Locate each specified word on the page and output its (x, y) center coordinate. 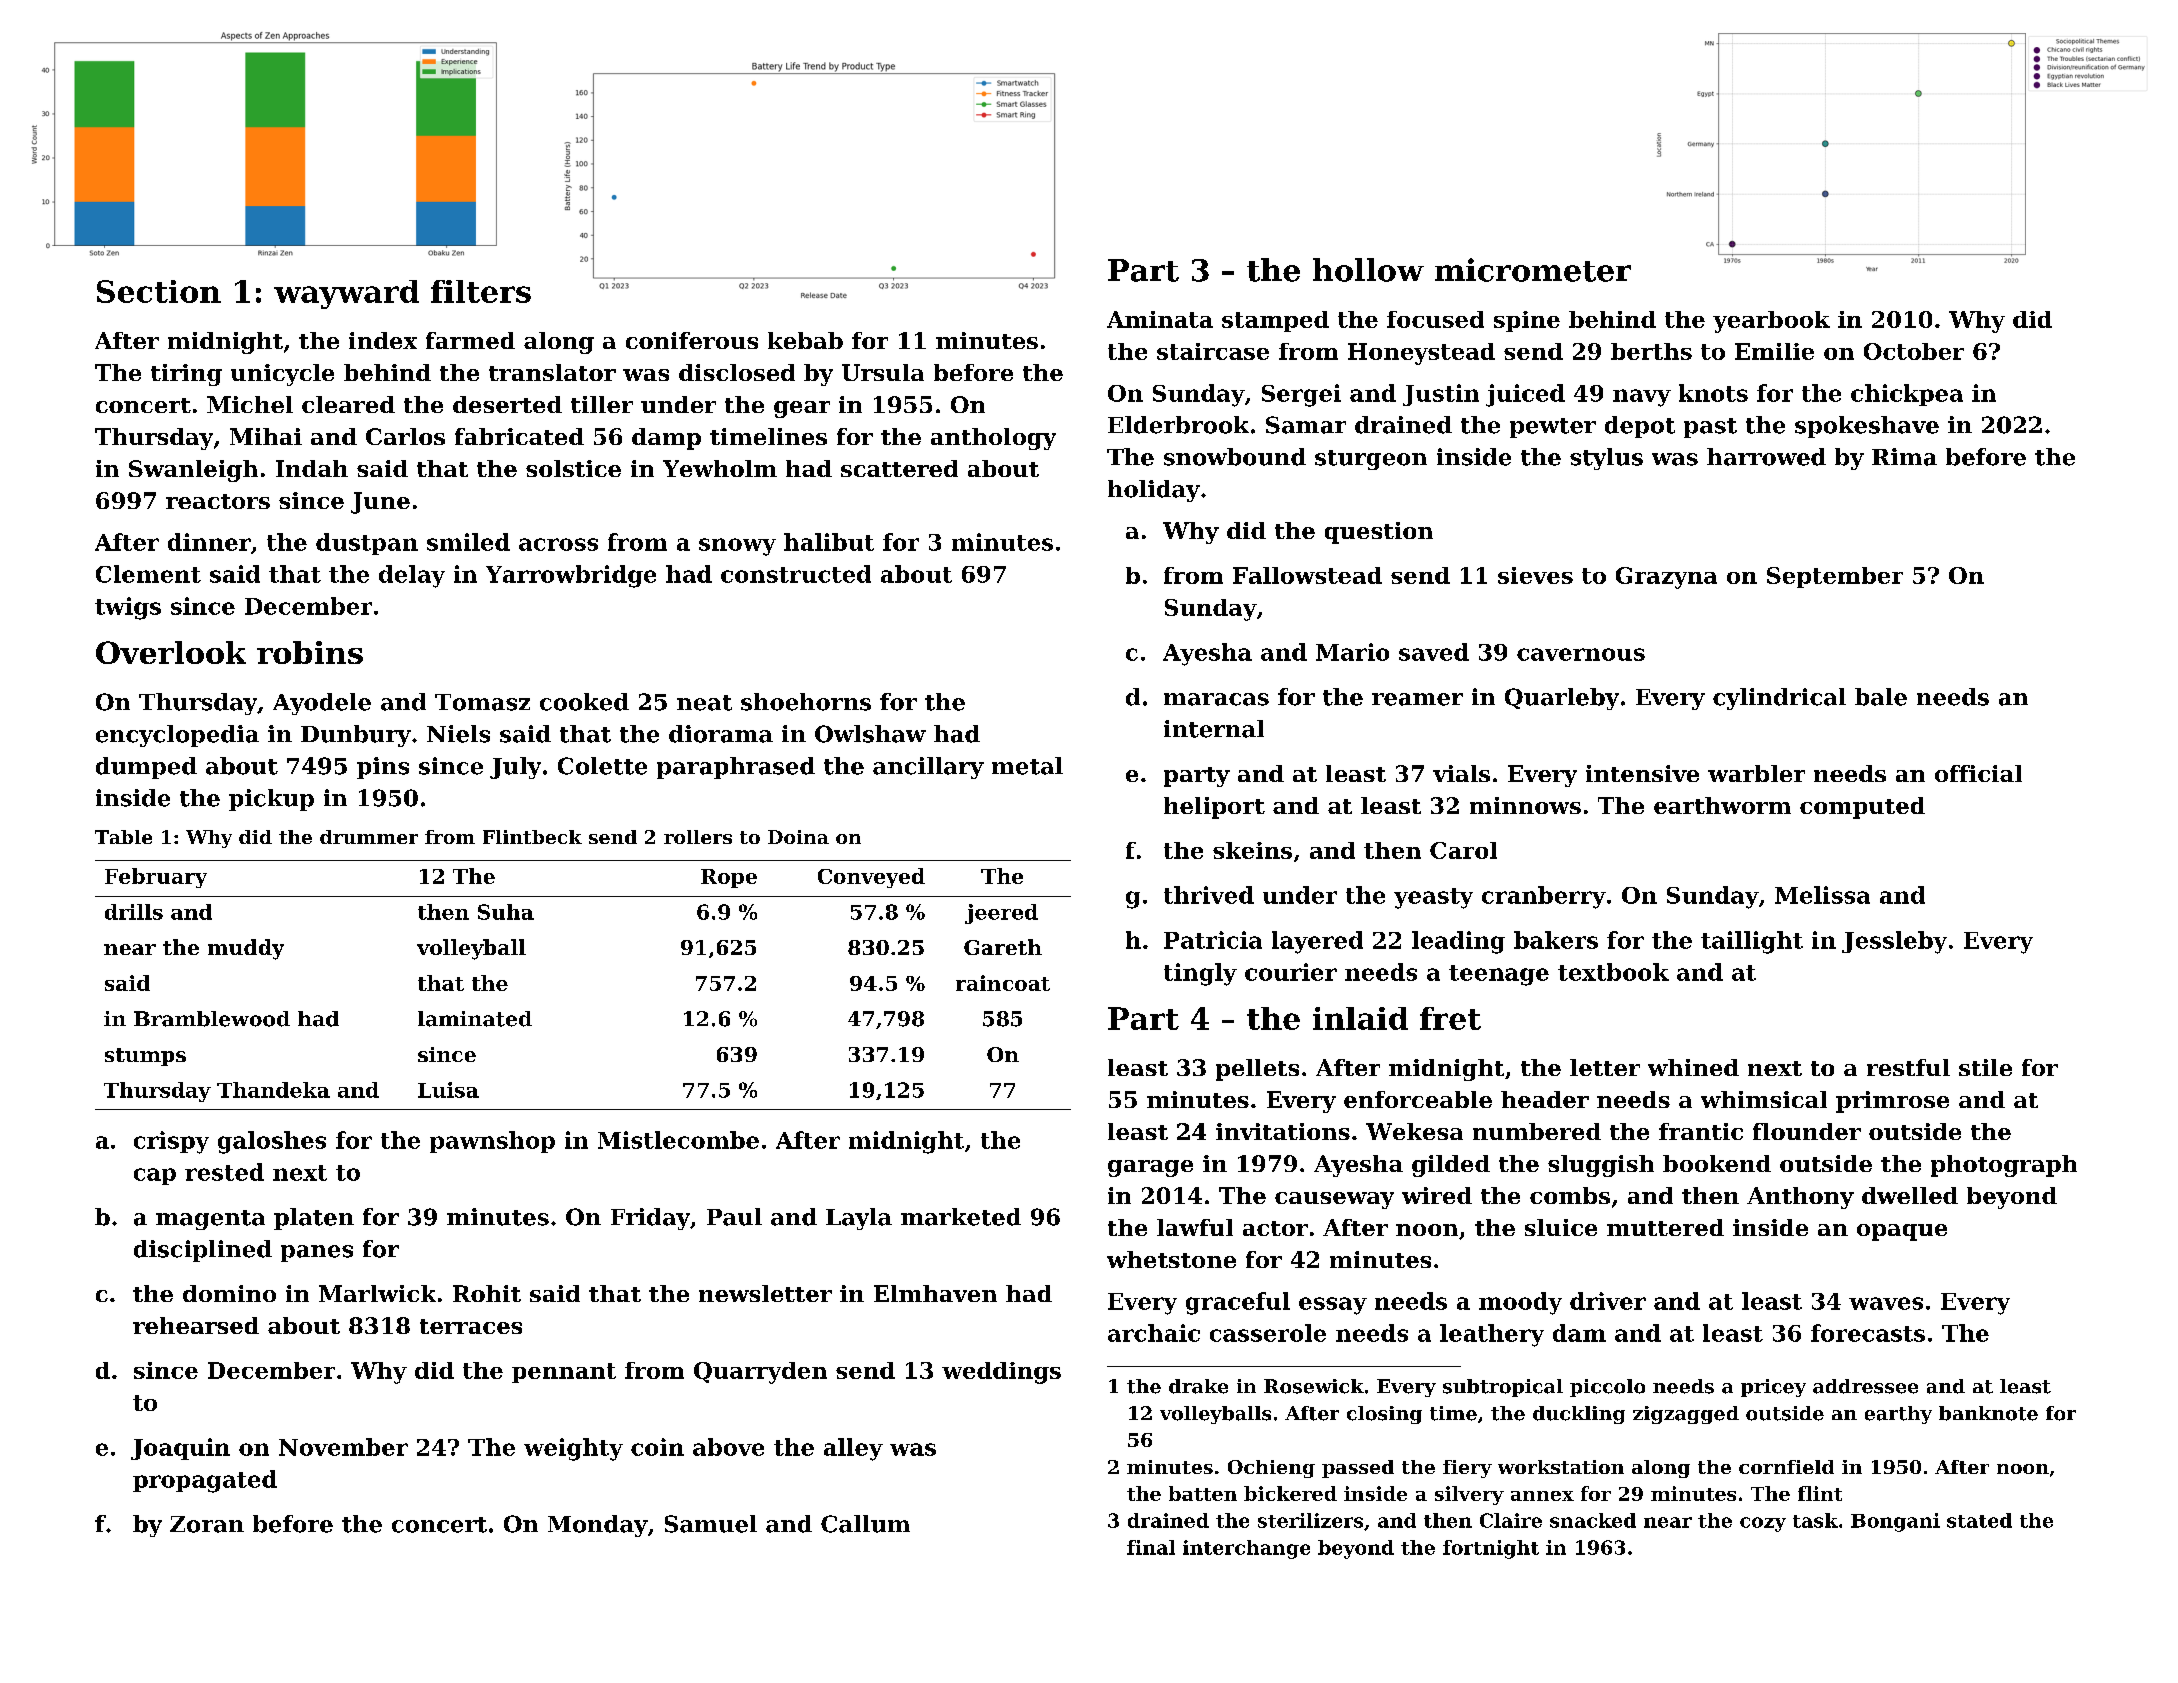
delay (412, 576)
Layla (859, 1219)
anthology (993, 439)
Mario (1352, 652)
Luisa (448, 1090)
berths (1651, 351)
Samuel (711, 1524)
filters (481, 291)
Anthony (1800, 1198)
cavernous (1581, 654)
